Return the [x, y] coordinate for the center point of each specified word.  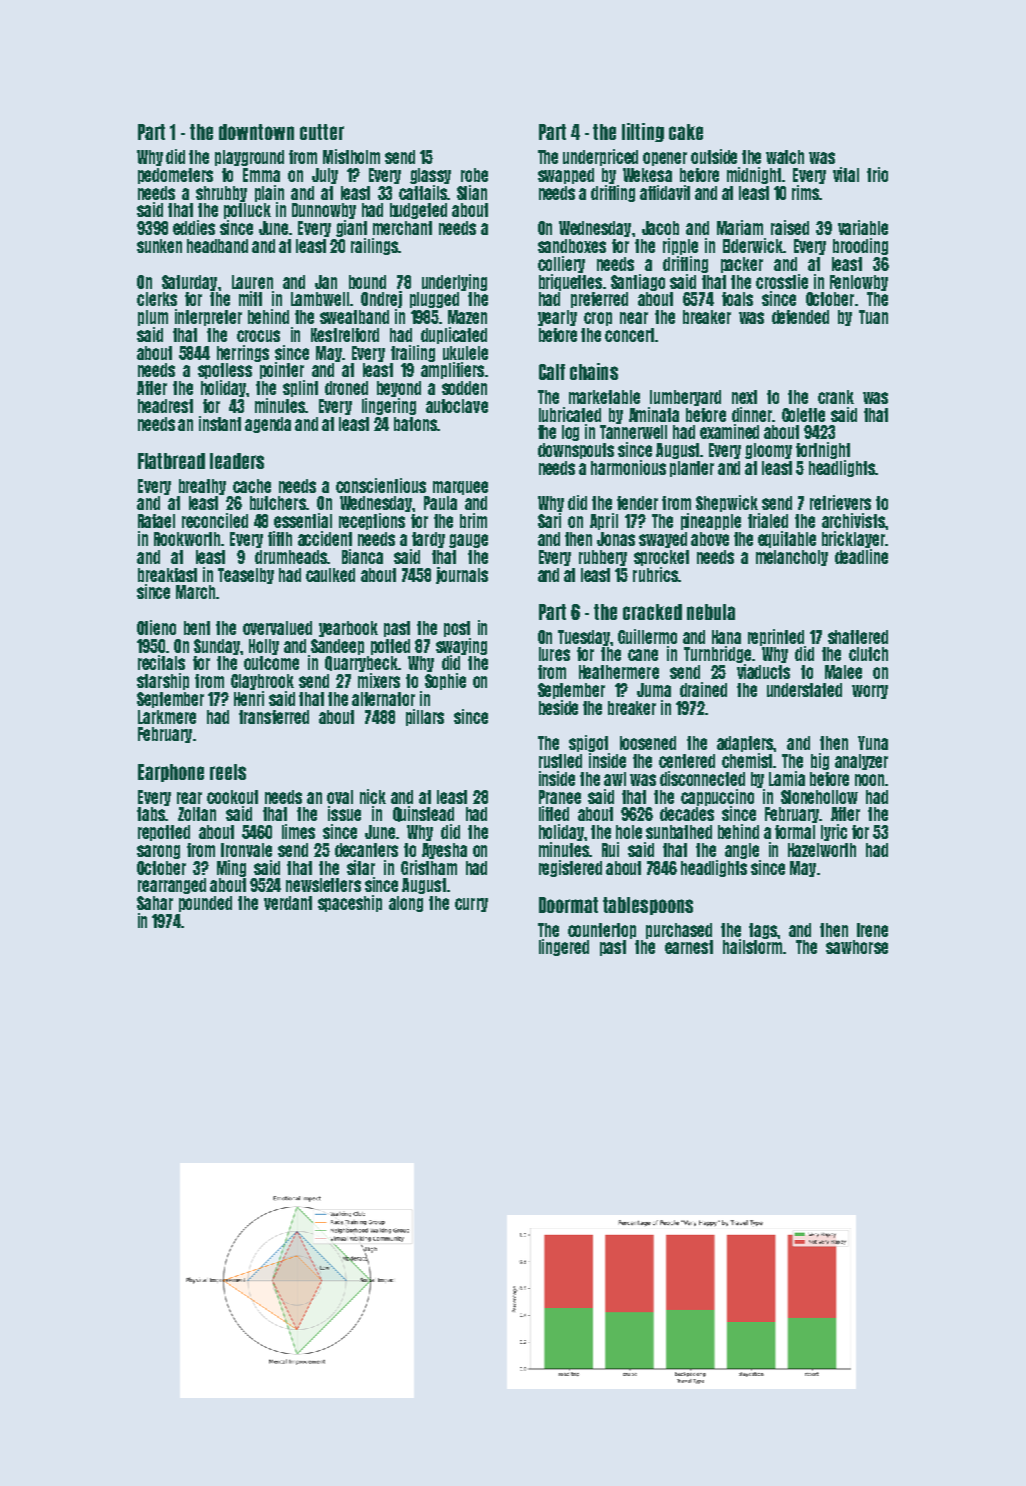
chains [594, 371]
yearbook [348, 629]
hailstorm [752, 946]
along [406, 904]
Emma [261, 175]
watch [785, 157]
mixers [379, 680]
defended [800, 317]
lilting [643, 132]
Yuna [873, 743]
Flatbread [171, 461]
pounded [205, 904]
